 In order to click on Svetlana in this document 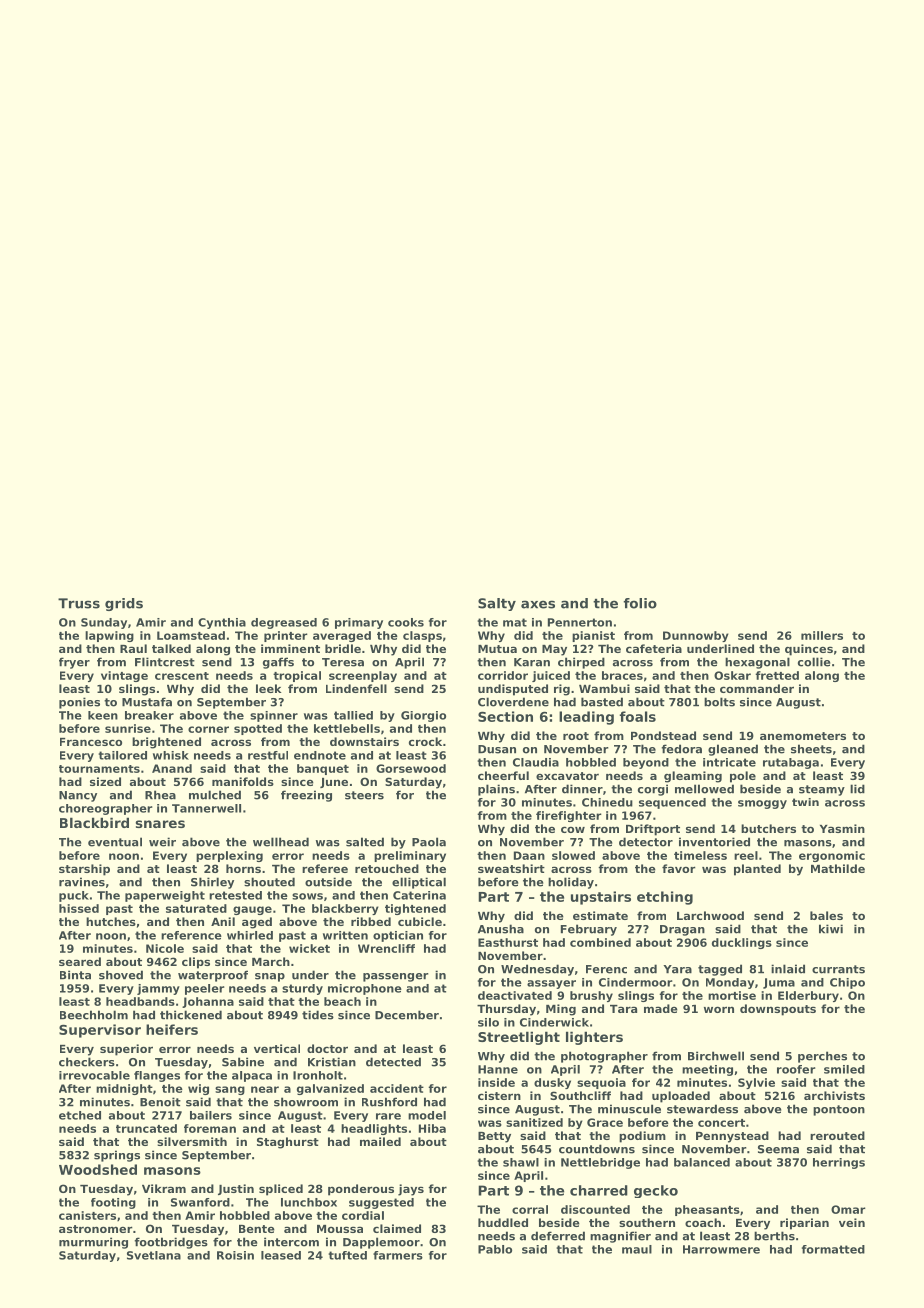, I will do `click(154, 1255)`.
